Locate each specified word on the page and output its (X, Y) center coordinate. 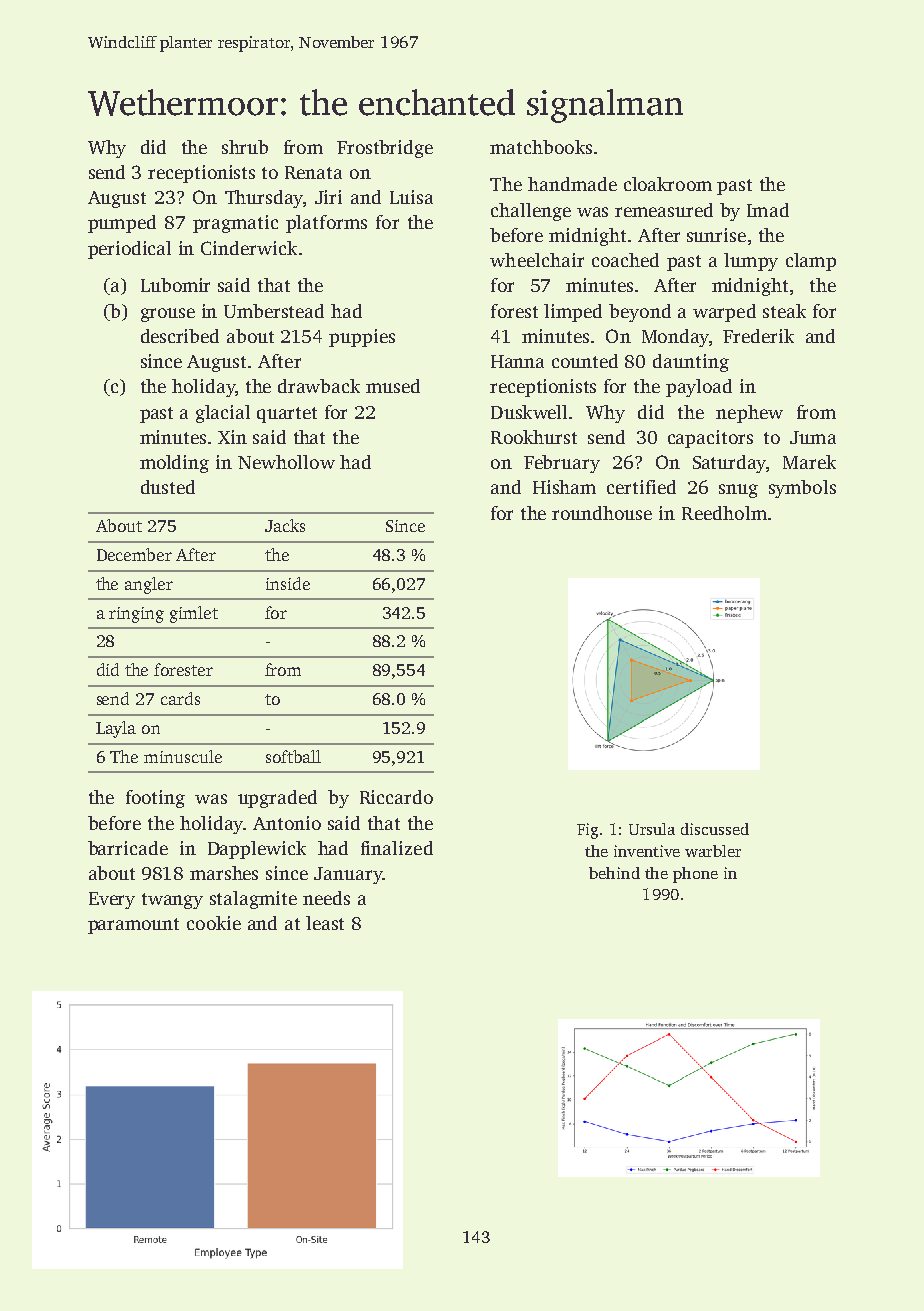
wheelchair (537, 260)
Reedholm (724, 513)
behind (614, 873)
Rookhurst (534, 437)
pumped (122, 224)
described (180, 336)
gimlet (194, 614)
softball (293, 756)
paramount (133, 926)
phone (695, 875)
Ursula (652, 829)
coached (625, 260)
